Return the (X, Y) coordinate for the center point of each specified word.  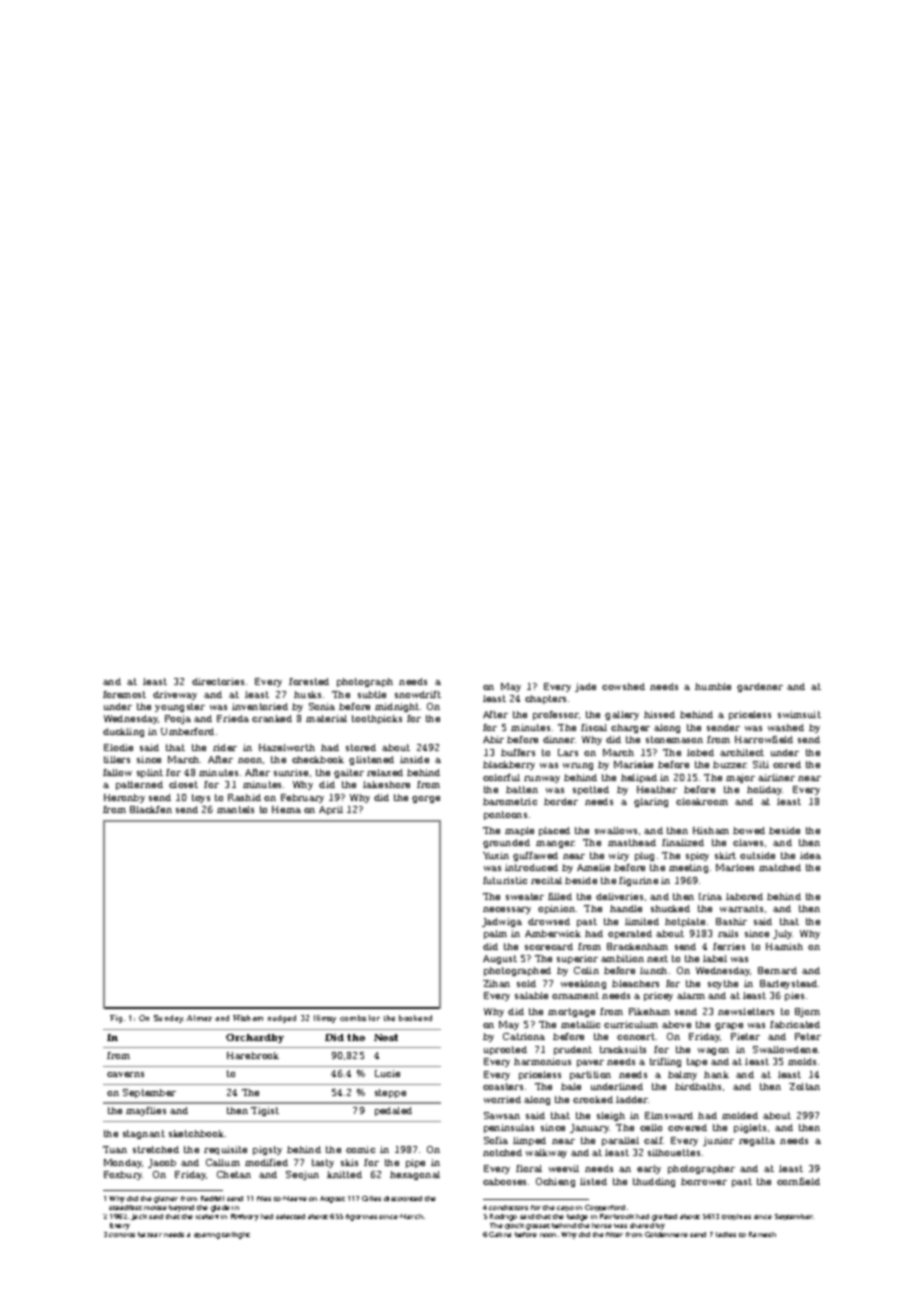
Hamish (784, 946)
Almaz (199, 1018)
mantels (235, 809)
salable (531, 995)
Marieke (633, 764)
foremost (124, 694)
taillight (236, 1235)
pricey (658, 996)
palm (495, 934)
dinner (559, 739)
